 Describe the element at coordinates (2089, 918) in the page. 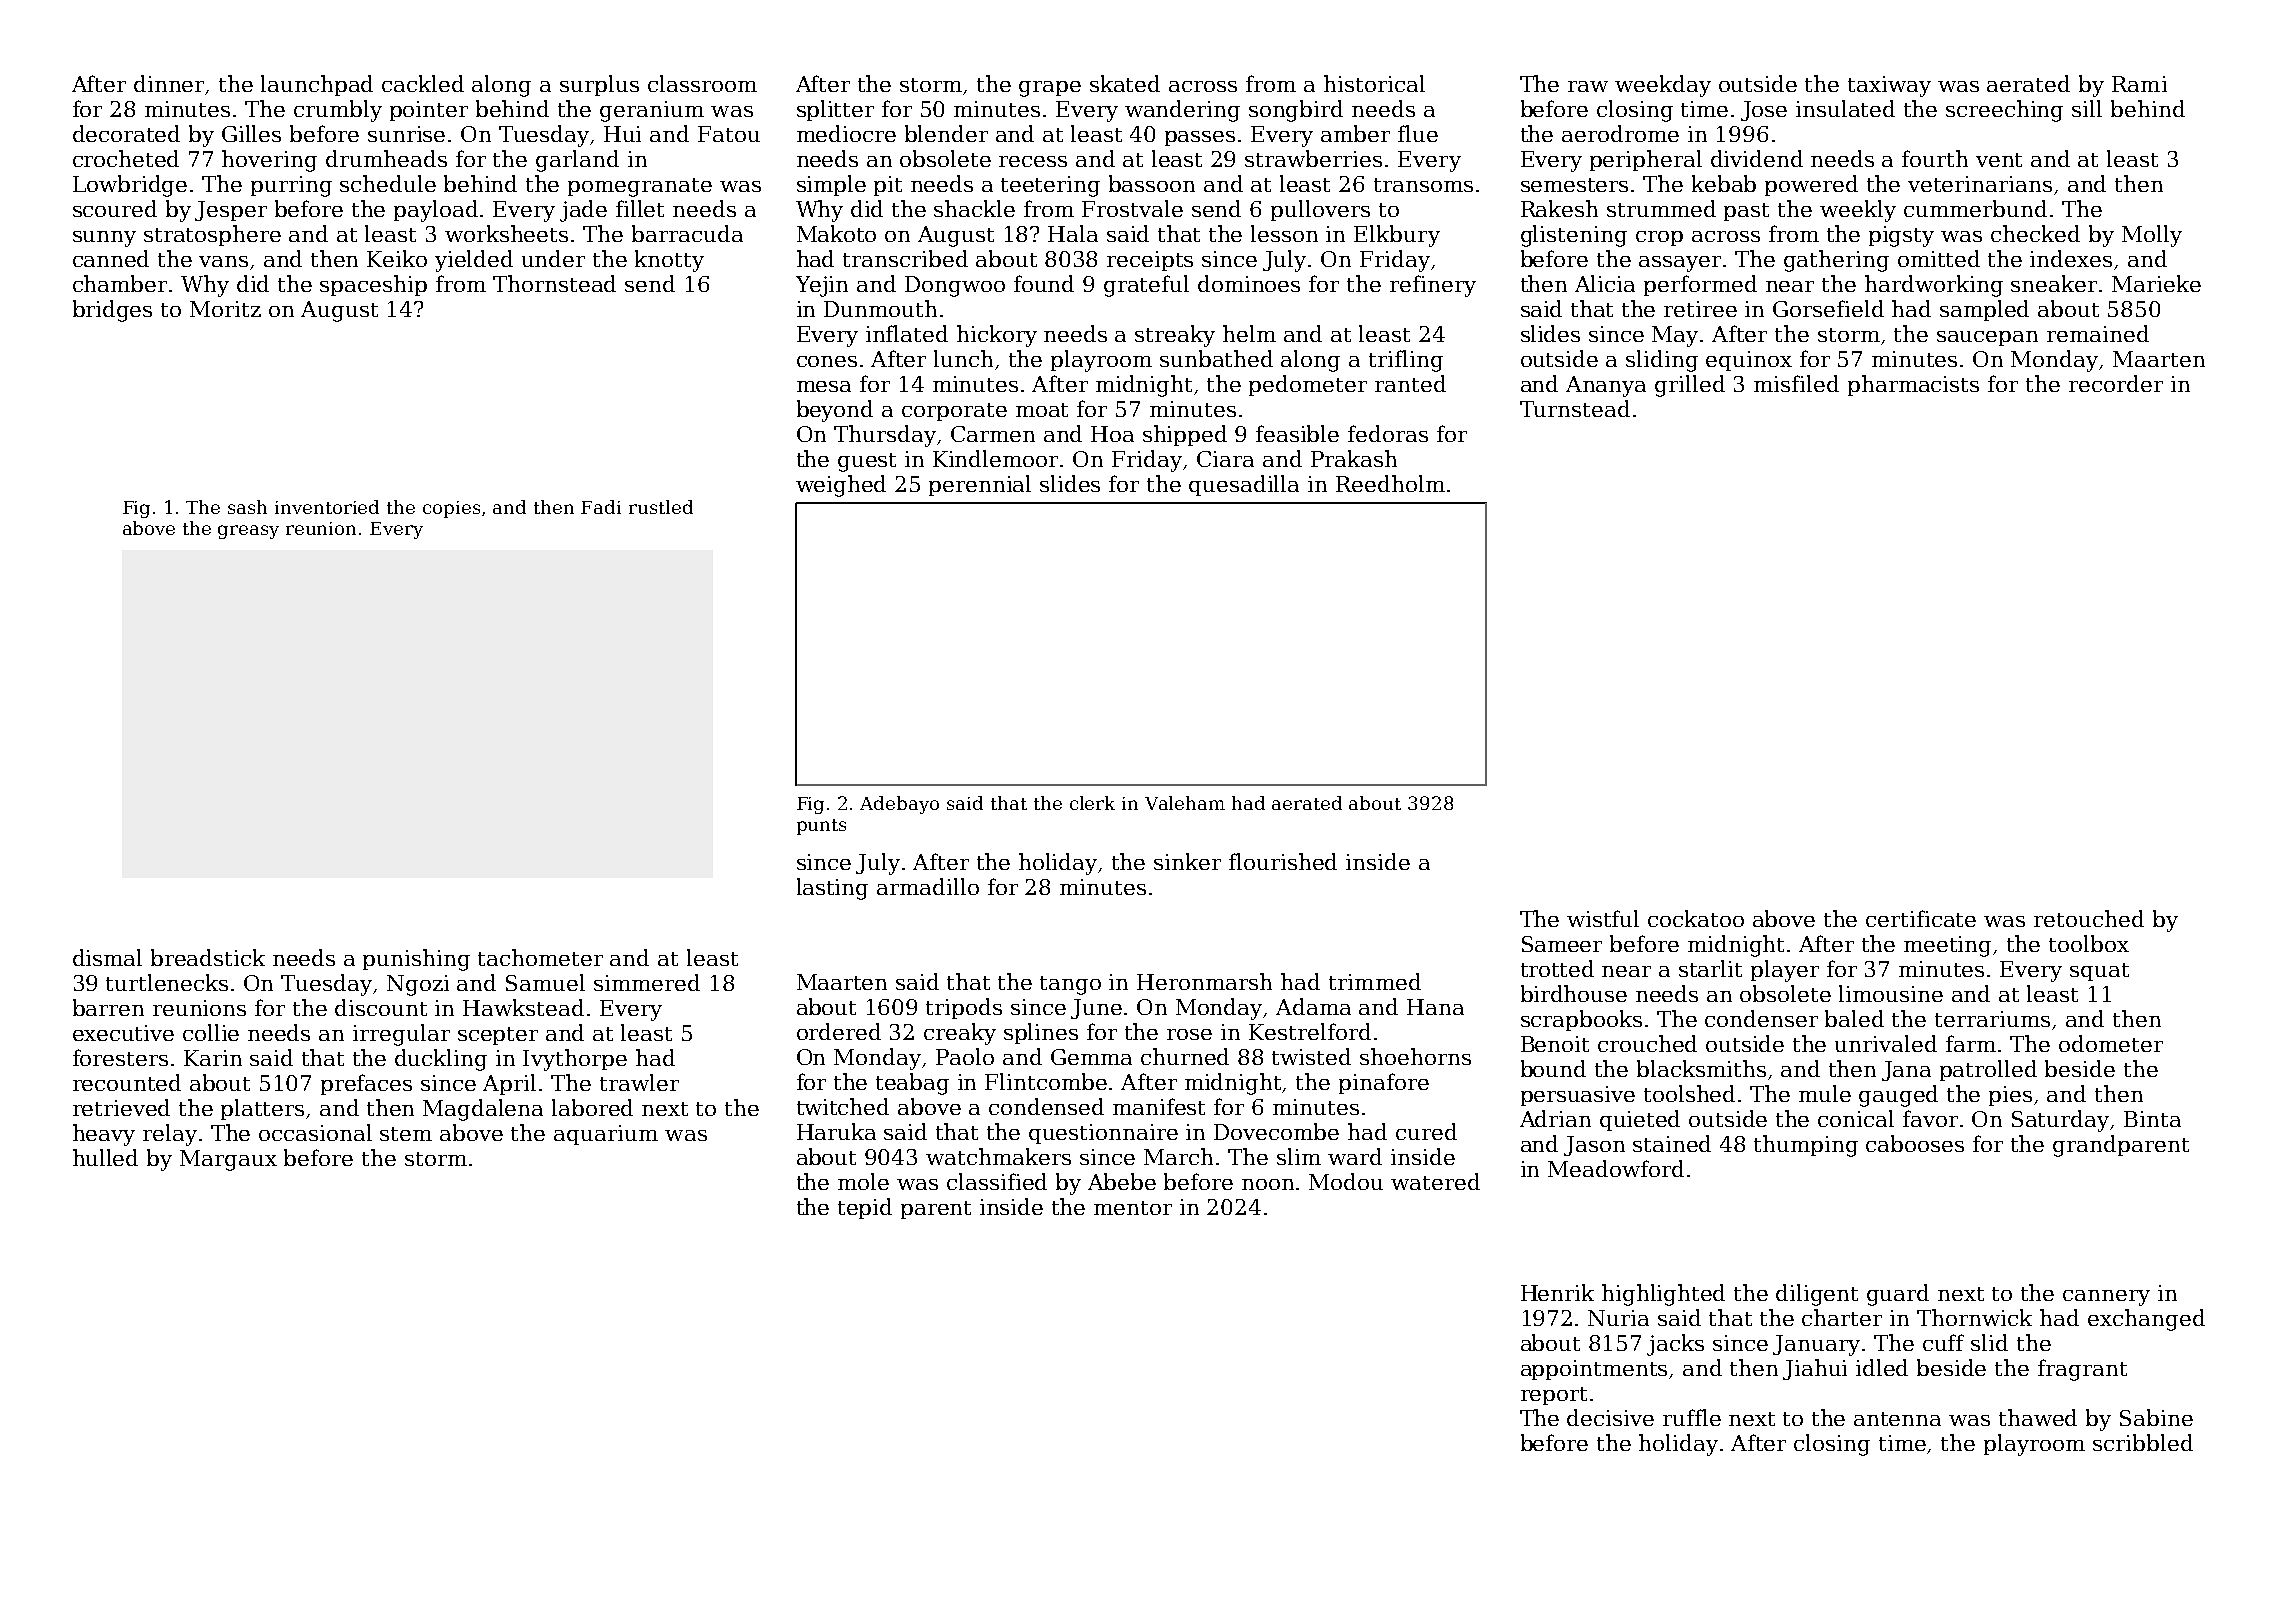

I see `retouched` at that location.
